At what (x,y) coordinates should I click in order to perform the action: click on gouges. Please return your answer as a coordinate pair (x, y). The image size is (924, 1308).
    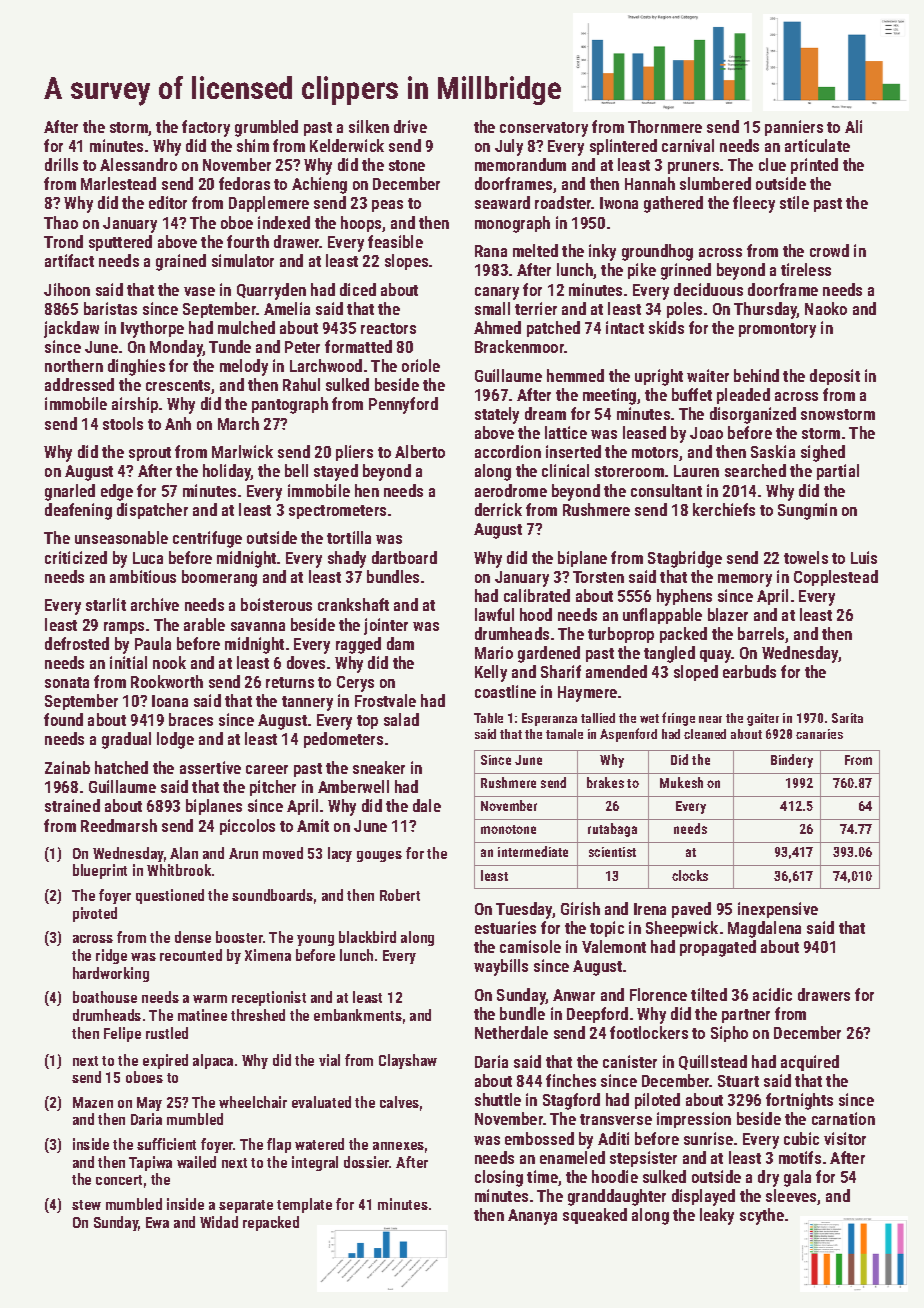
    Looking at the image, I should click on (379, 856).
